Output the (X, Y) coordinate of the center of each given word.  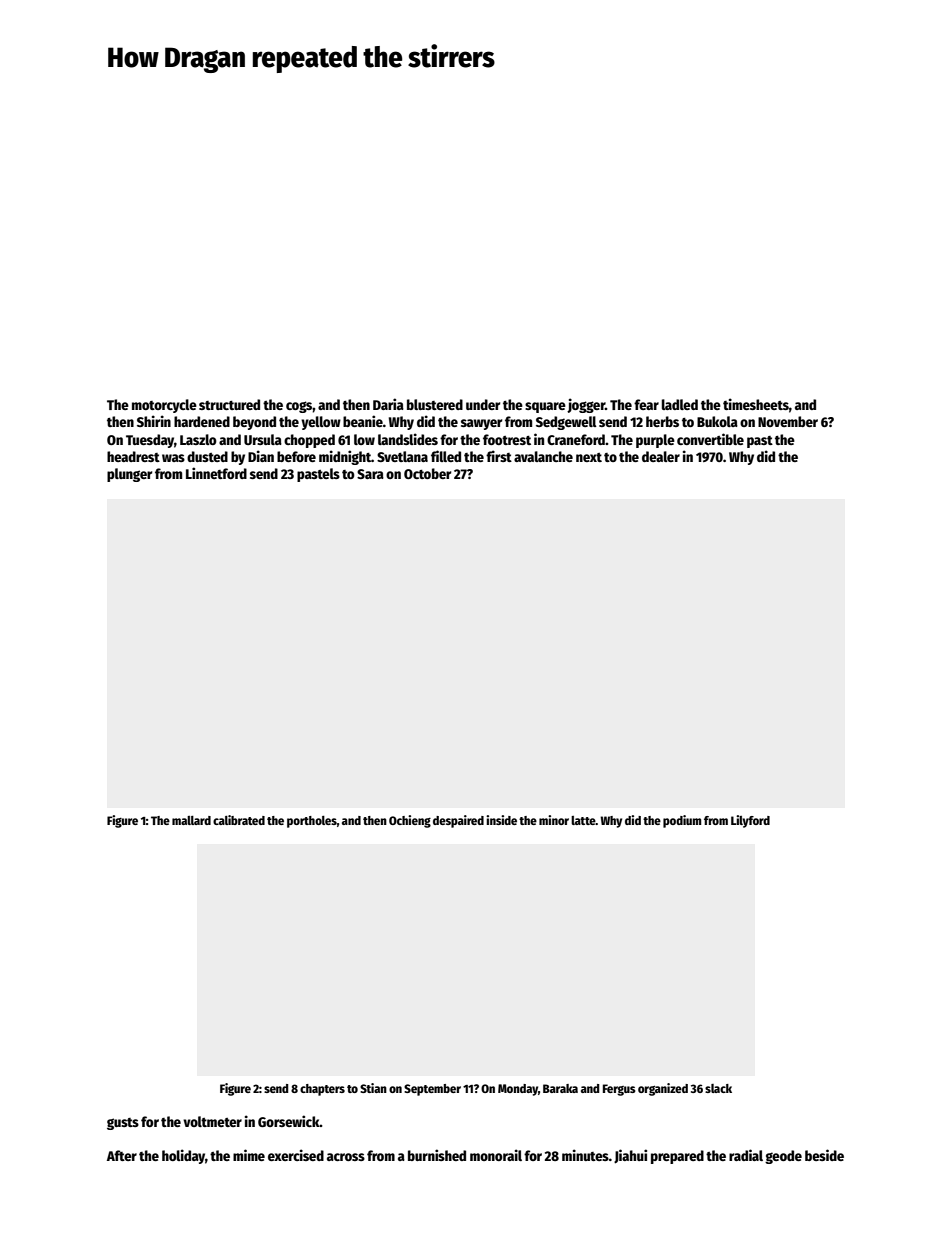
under (483, 404)
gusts (123, 1124)
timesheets (756, 404)
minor (554, 820)
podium (682, 821)
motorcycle (164, 406)
